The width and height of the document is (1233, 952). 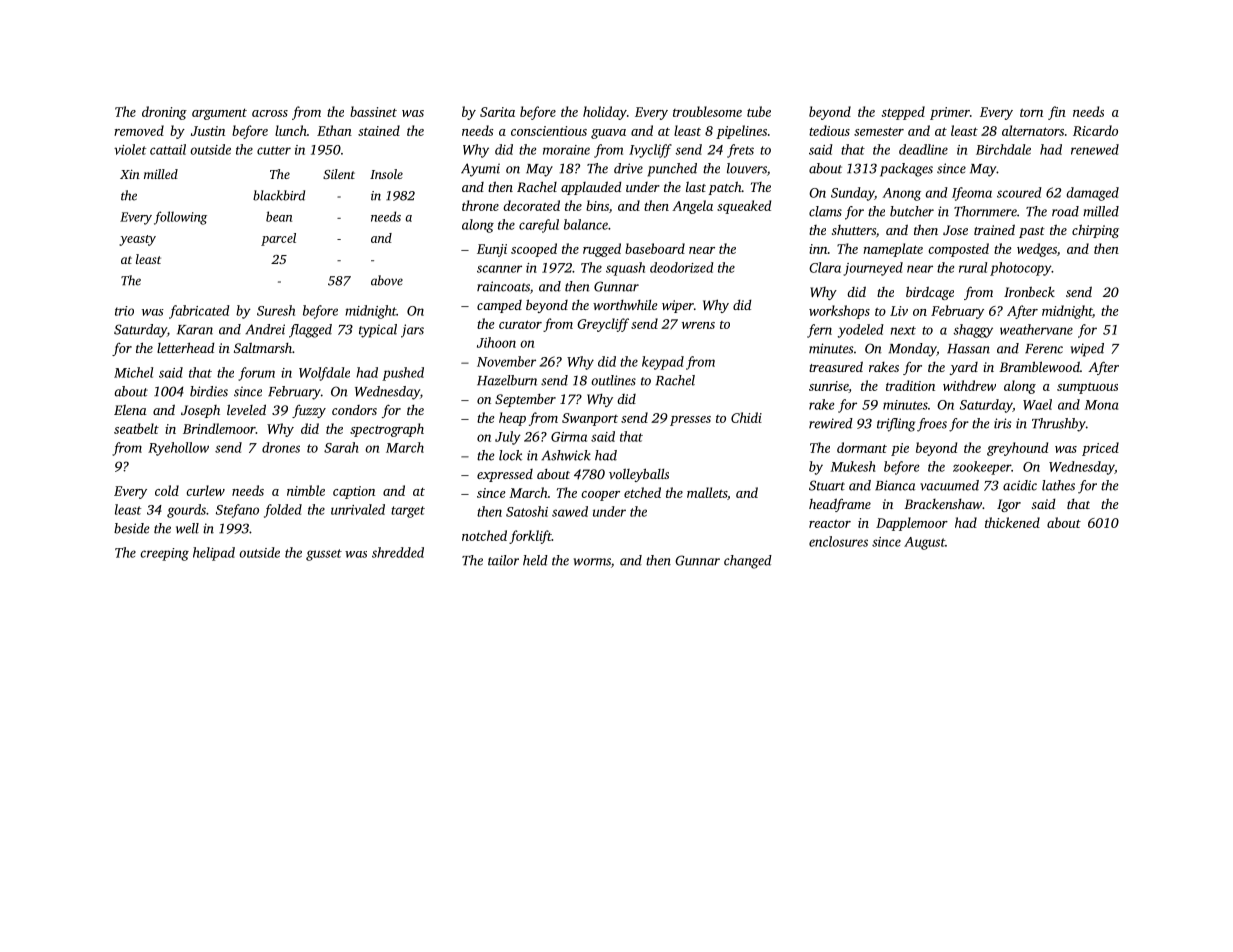 What do you see at coordinates (480, 205) in the document?
I see `throne` at bounding box center [480, 205].
